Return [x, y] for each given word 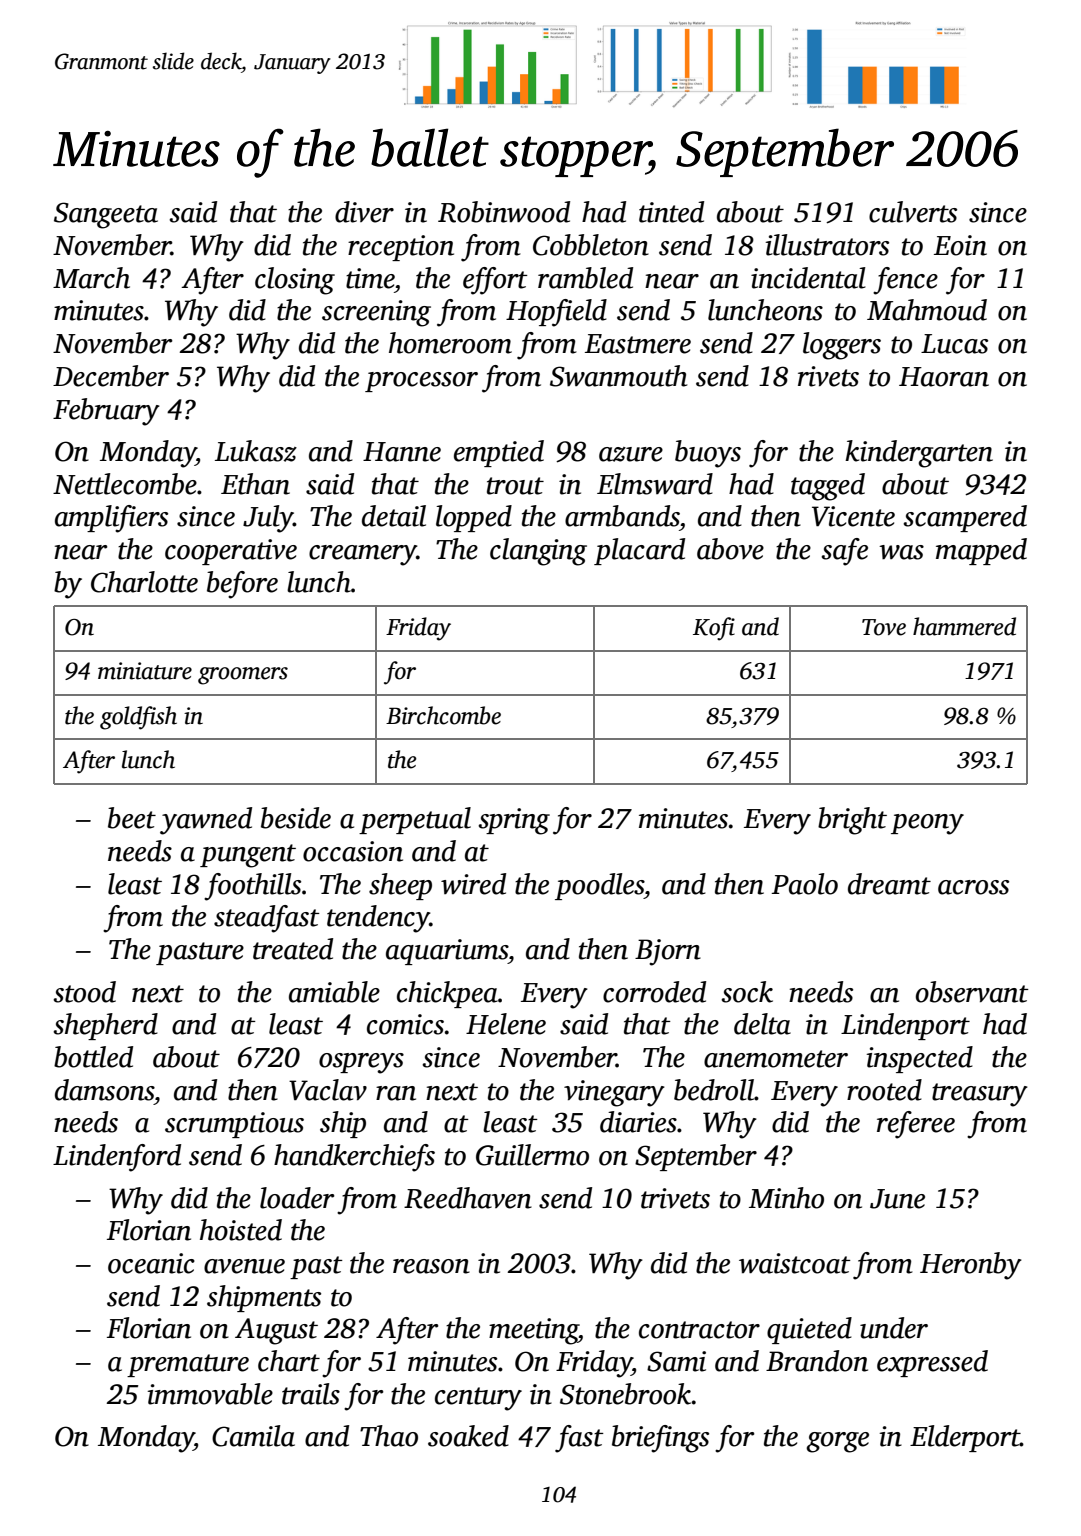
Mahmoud [927, 310]
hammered [964, 626]
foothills [252, 887]
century [478, 1399]
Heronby [971, 1266]
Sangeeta [106, 215]
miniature [145, 671]
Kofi [714, 629]
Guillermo [532, 1155]
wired [473, 884]
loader [297, 1198]
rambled [585, 278]
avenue [244, 1266]
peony [927, 824]
